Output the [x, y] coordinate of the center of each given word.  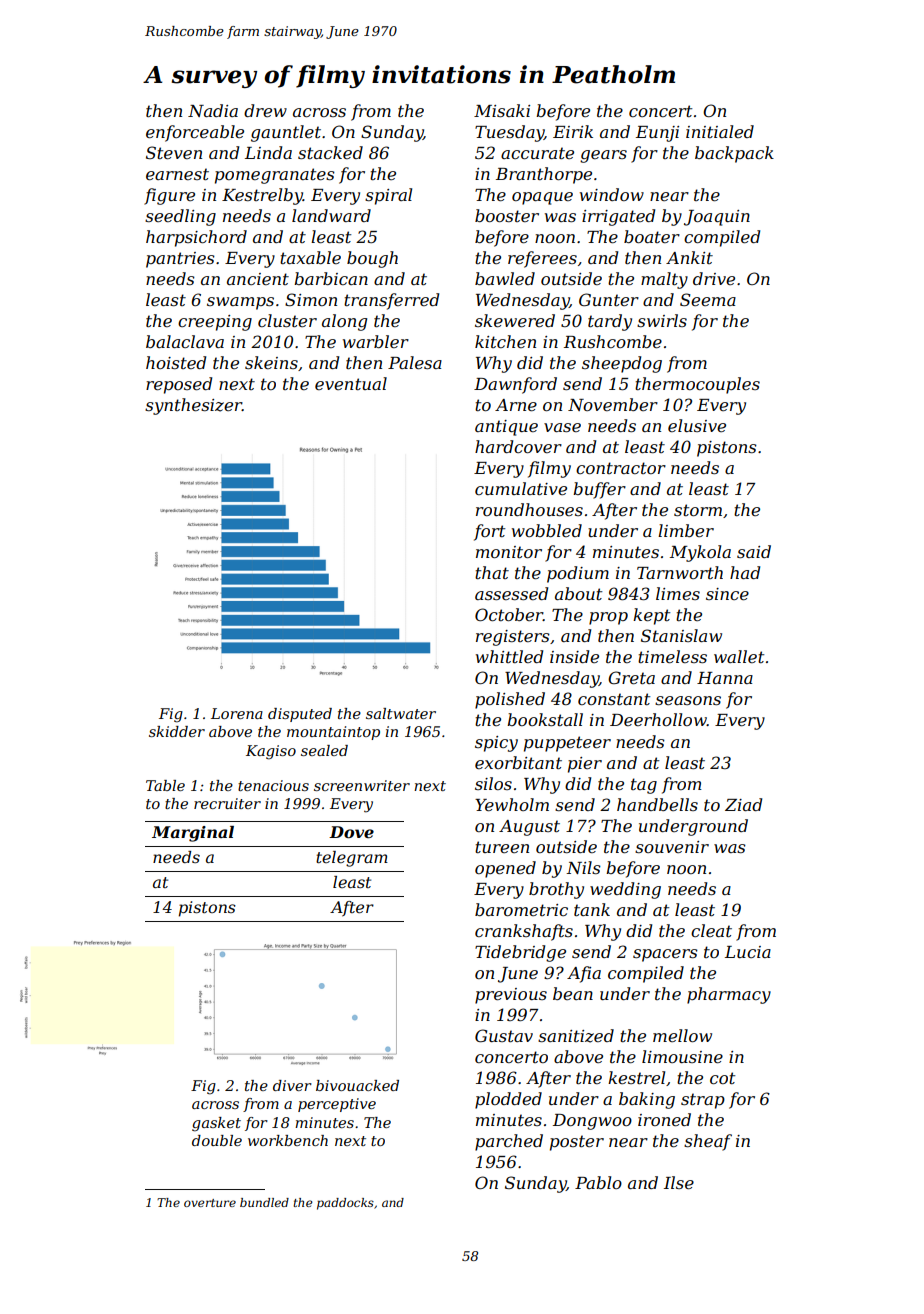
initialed [720, 131]
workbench [288, 1140]
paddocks [345, 1204]
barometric [521, 909]
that [492, 572]
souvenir [672, 847]
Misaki [502, 110]
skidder [177, 731]
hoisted [176, 362]
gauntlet [286, 133]
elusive [697, 425]
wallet [739, 656]
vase [562, 427]
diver [292, 1085]
